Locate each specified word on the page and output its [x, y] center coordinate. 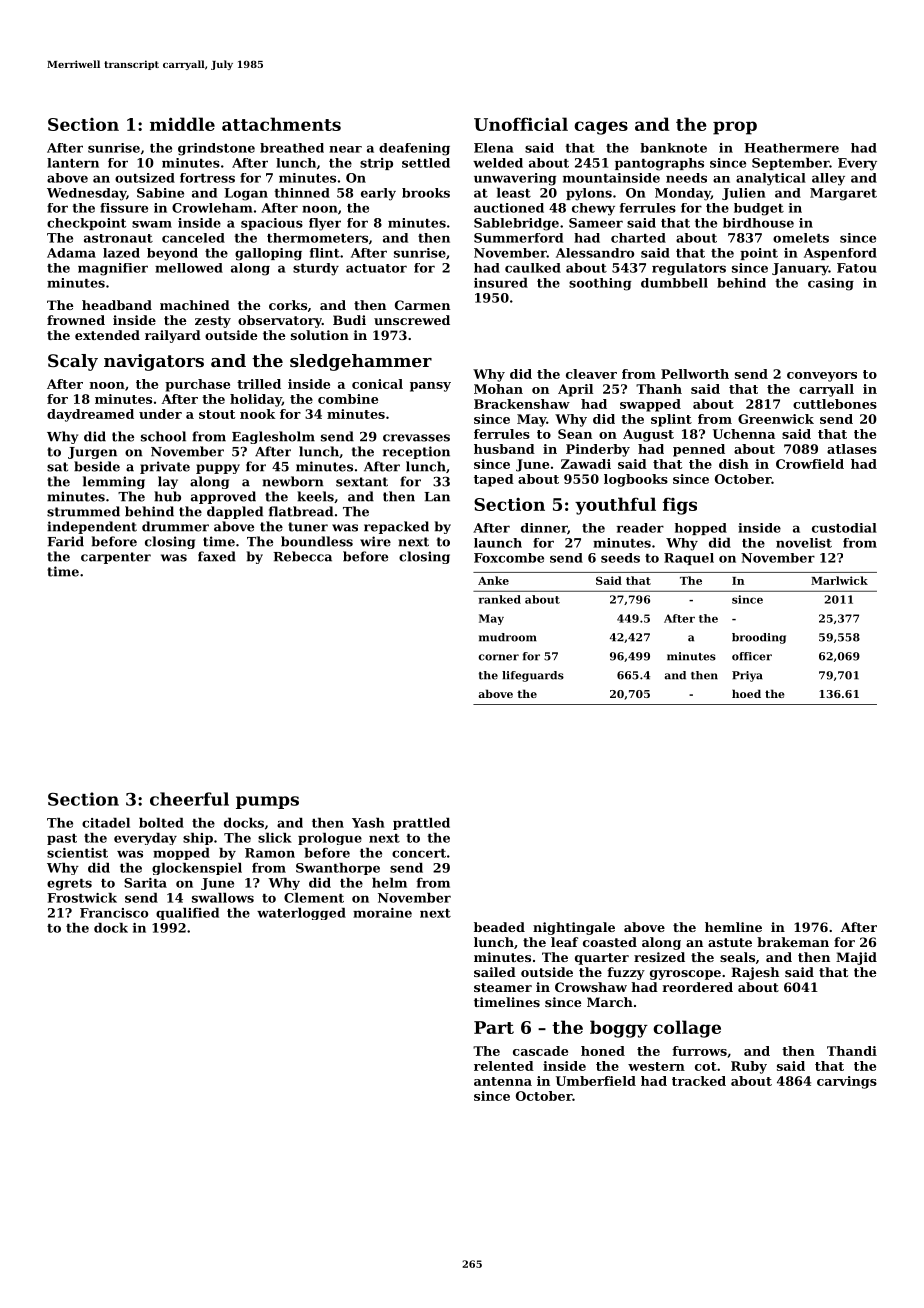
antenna [503, 1081]
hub [167, 496]
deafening [414, 149]
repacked [396, 527]
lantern [73, 163]
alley [828, 179]
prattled [421, 824]
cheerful [189, 799]
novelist [804, 543]
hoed [746, 693]
